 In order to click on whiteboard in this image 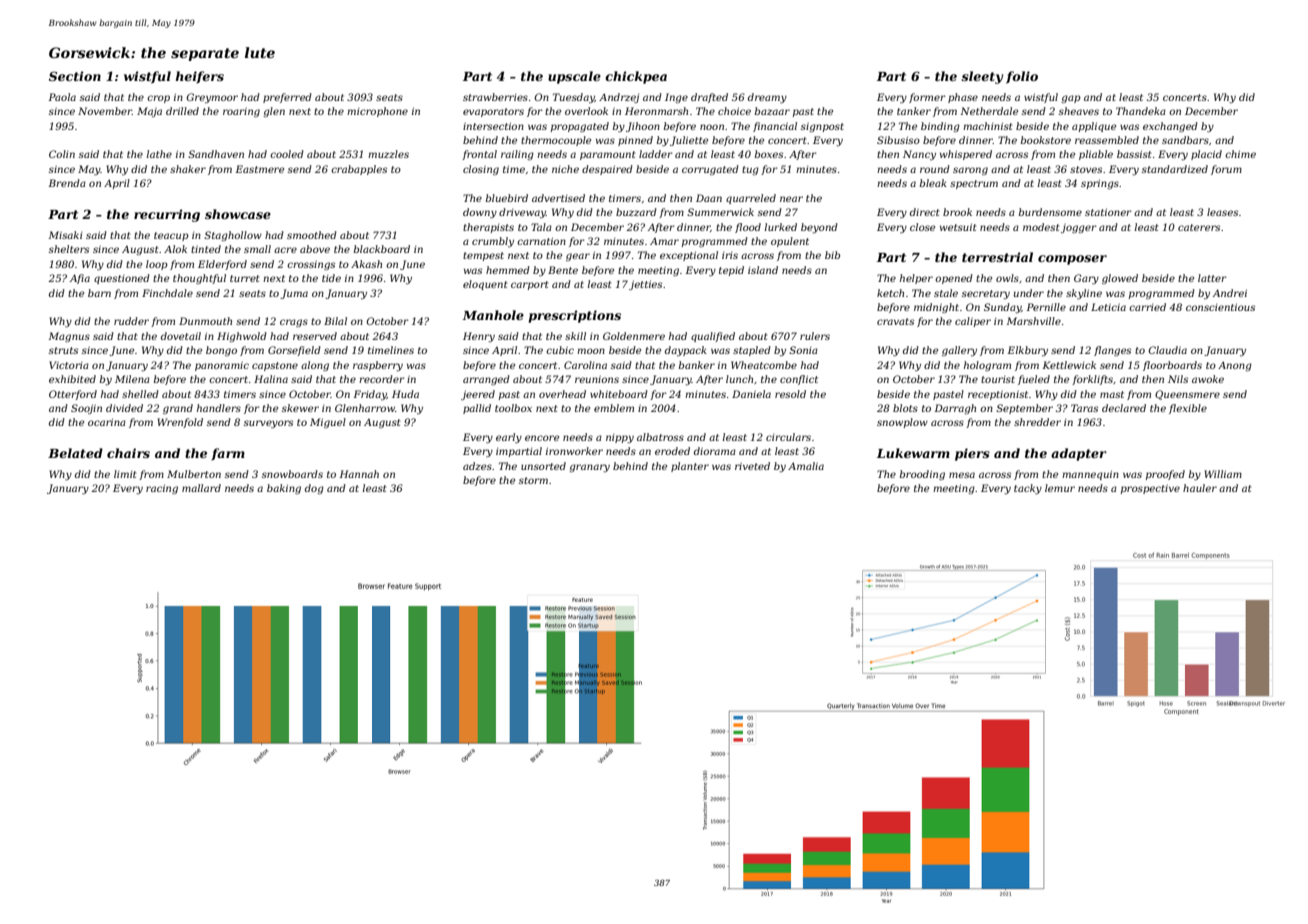, I will do `click(619, 394)`.
